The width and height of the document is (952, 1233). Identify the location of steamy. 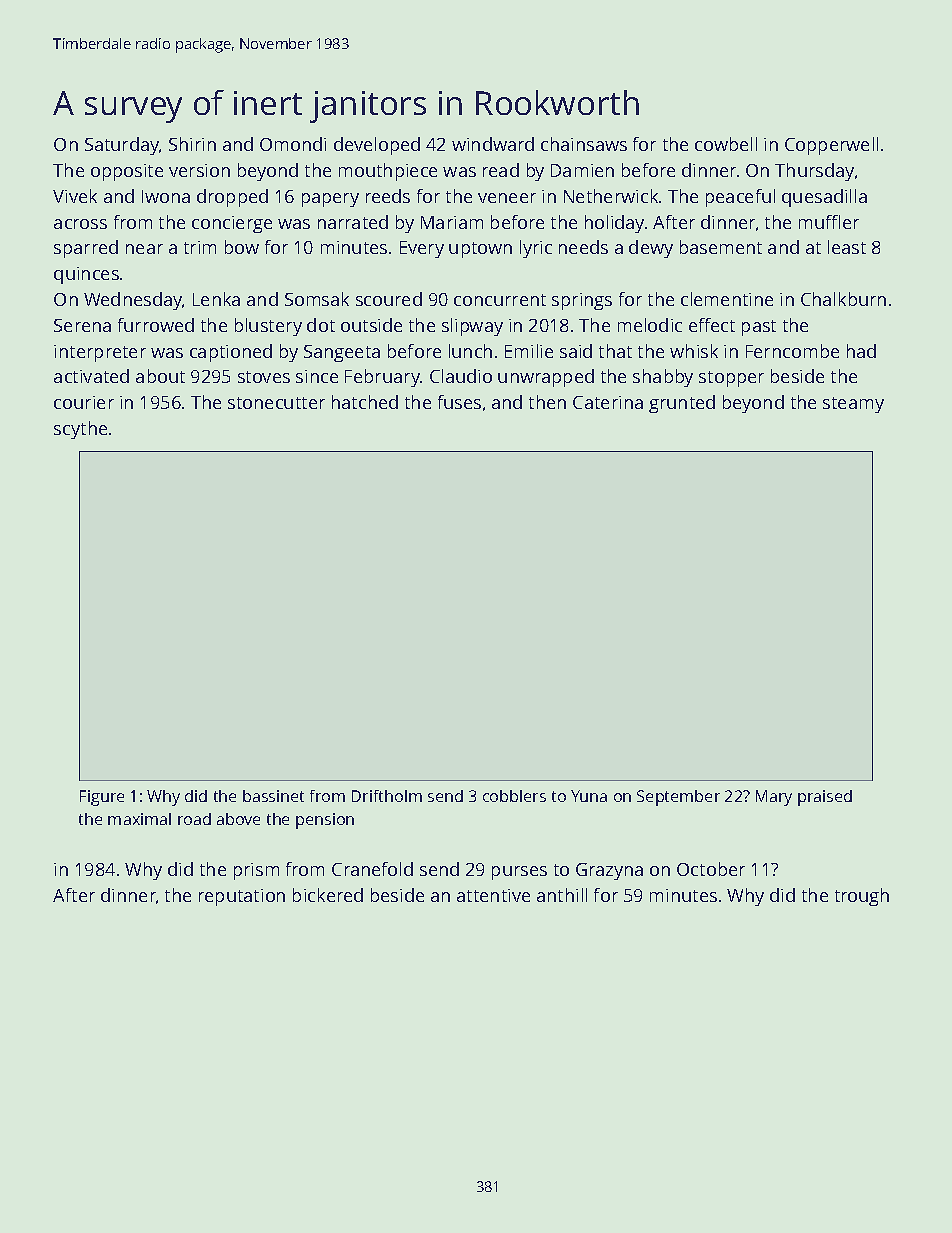
(853, 405).
